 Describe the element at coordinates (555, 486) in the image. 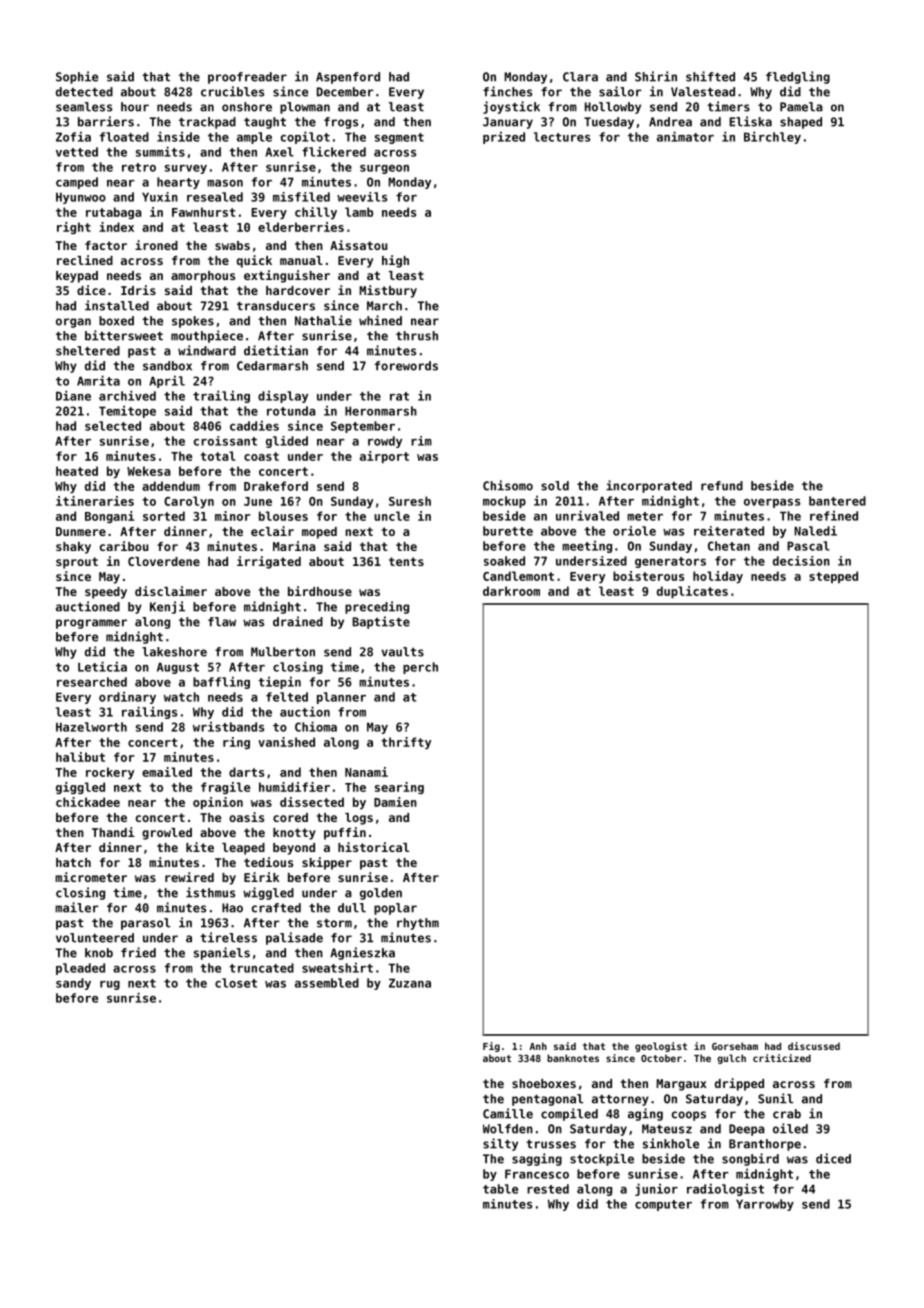

I see `sold` at that location.
